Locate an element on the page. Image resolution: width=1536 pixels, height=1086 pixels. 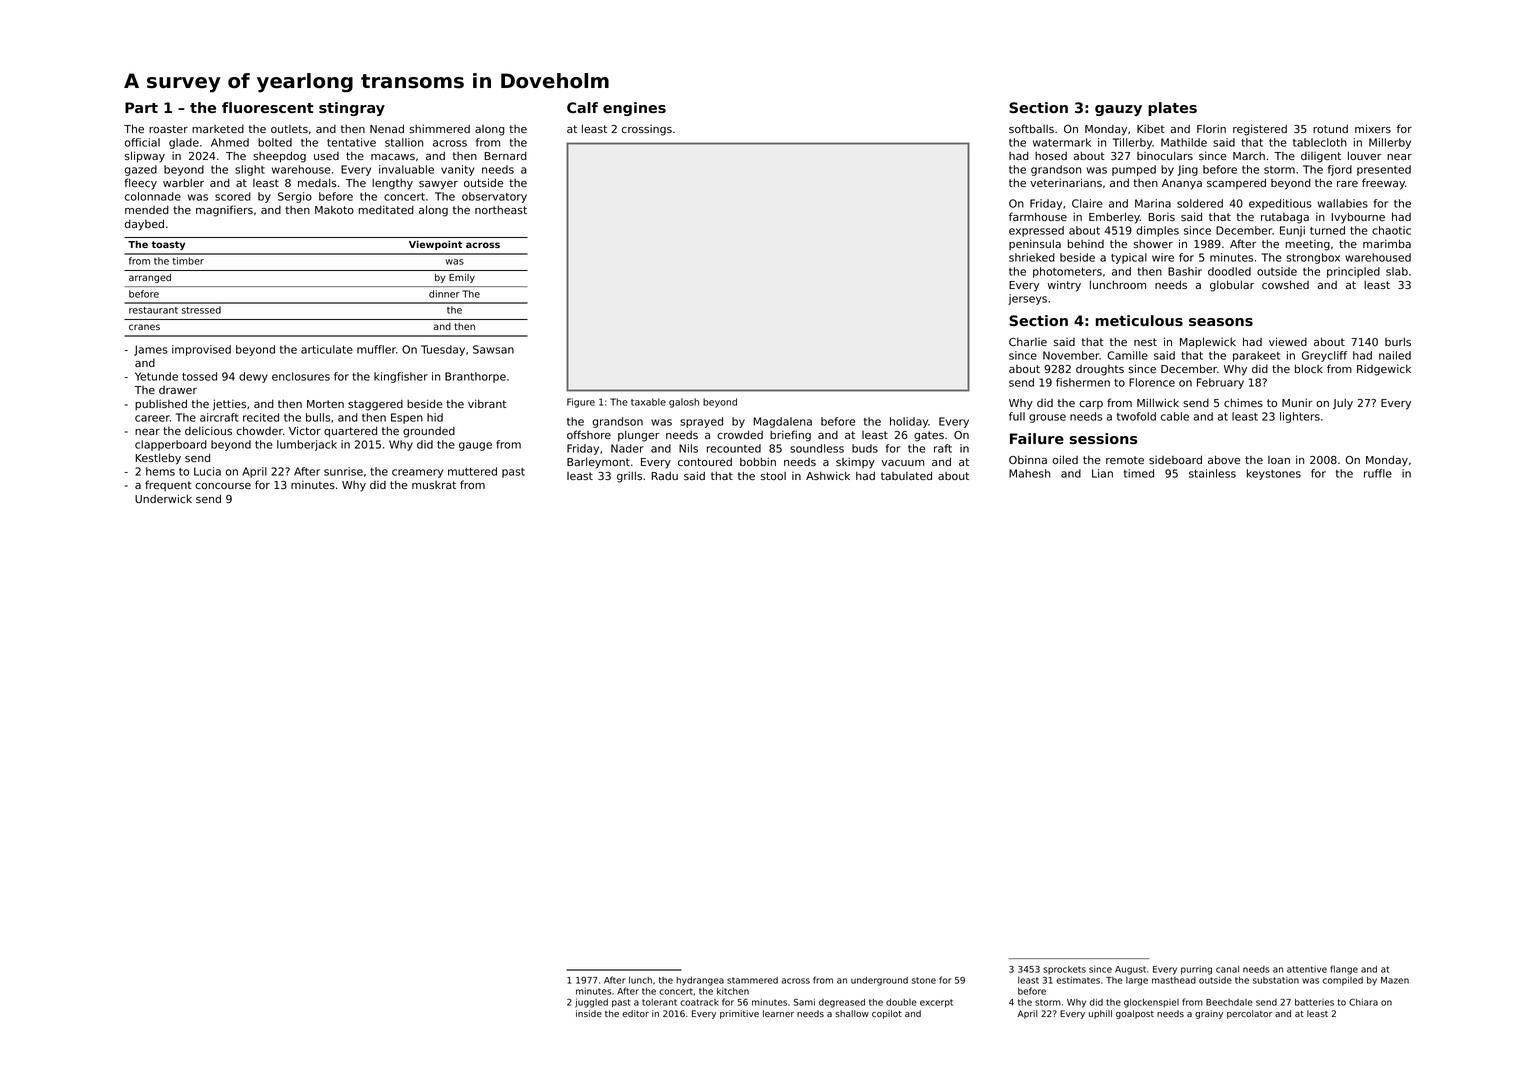
inside is located at coordinates (589, 1013).
